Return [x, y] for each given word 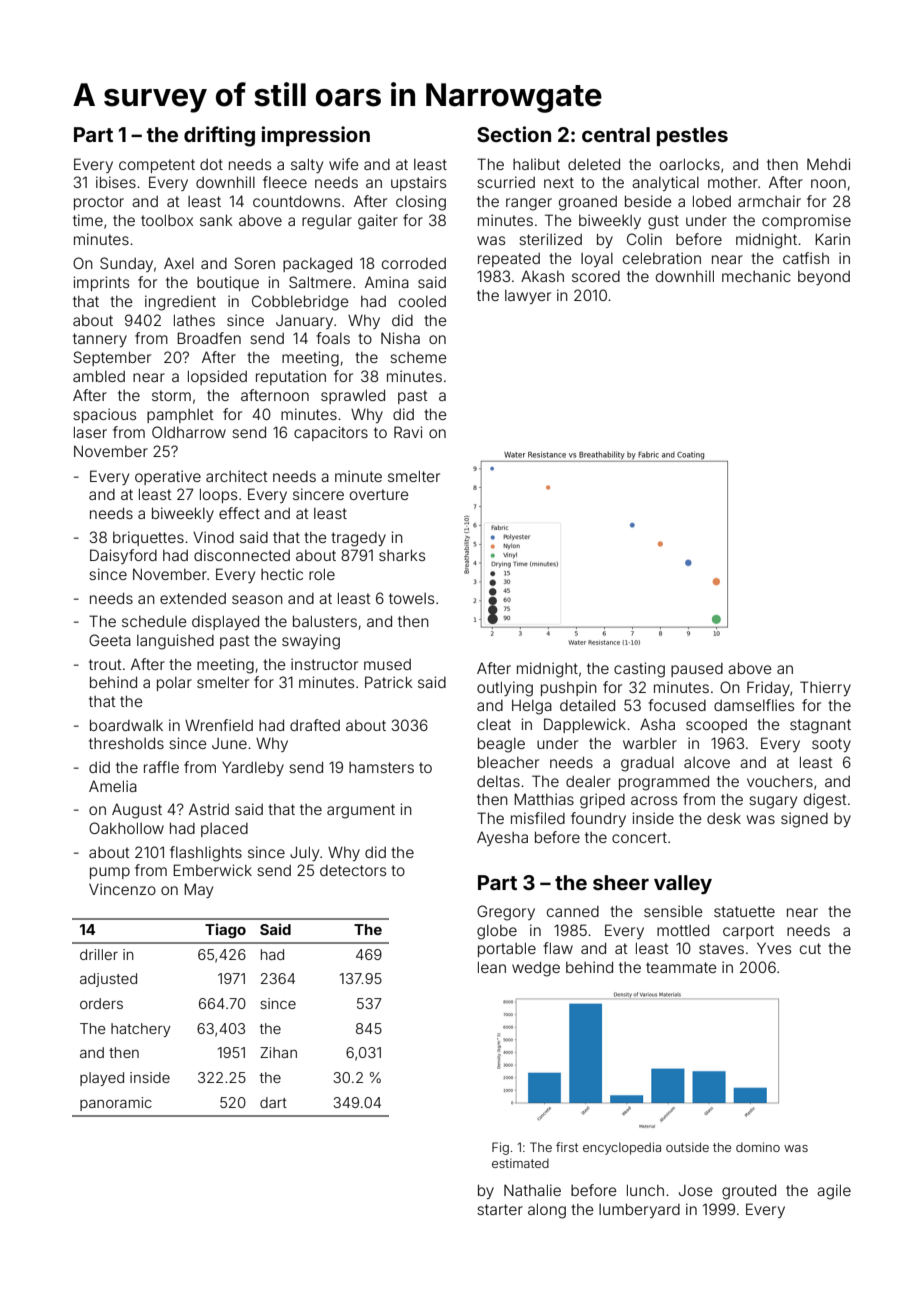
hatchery [141, 1030]
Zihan [278, 1052]
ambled [99, 376]
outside [687, 1147]
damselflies [754, 705]
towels [411, 598]
